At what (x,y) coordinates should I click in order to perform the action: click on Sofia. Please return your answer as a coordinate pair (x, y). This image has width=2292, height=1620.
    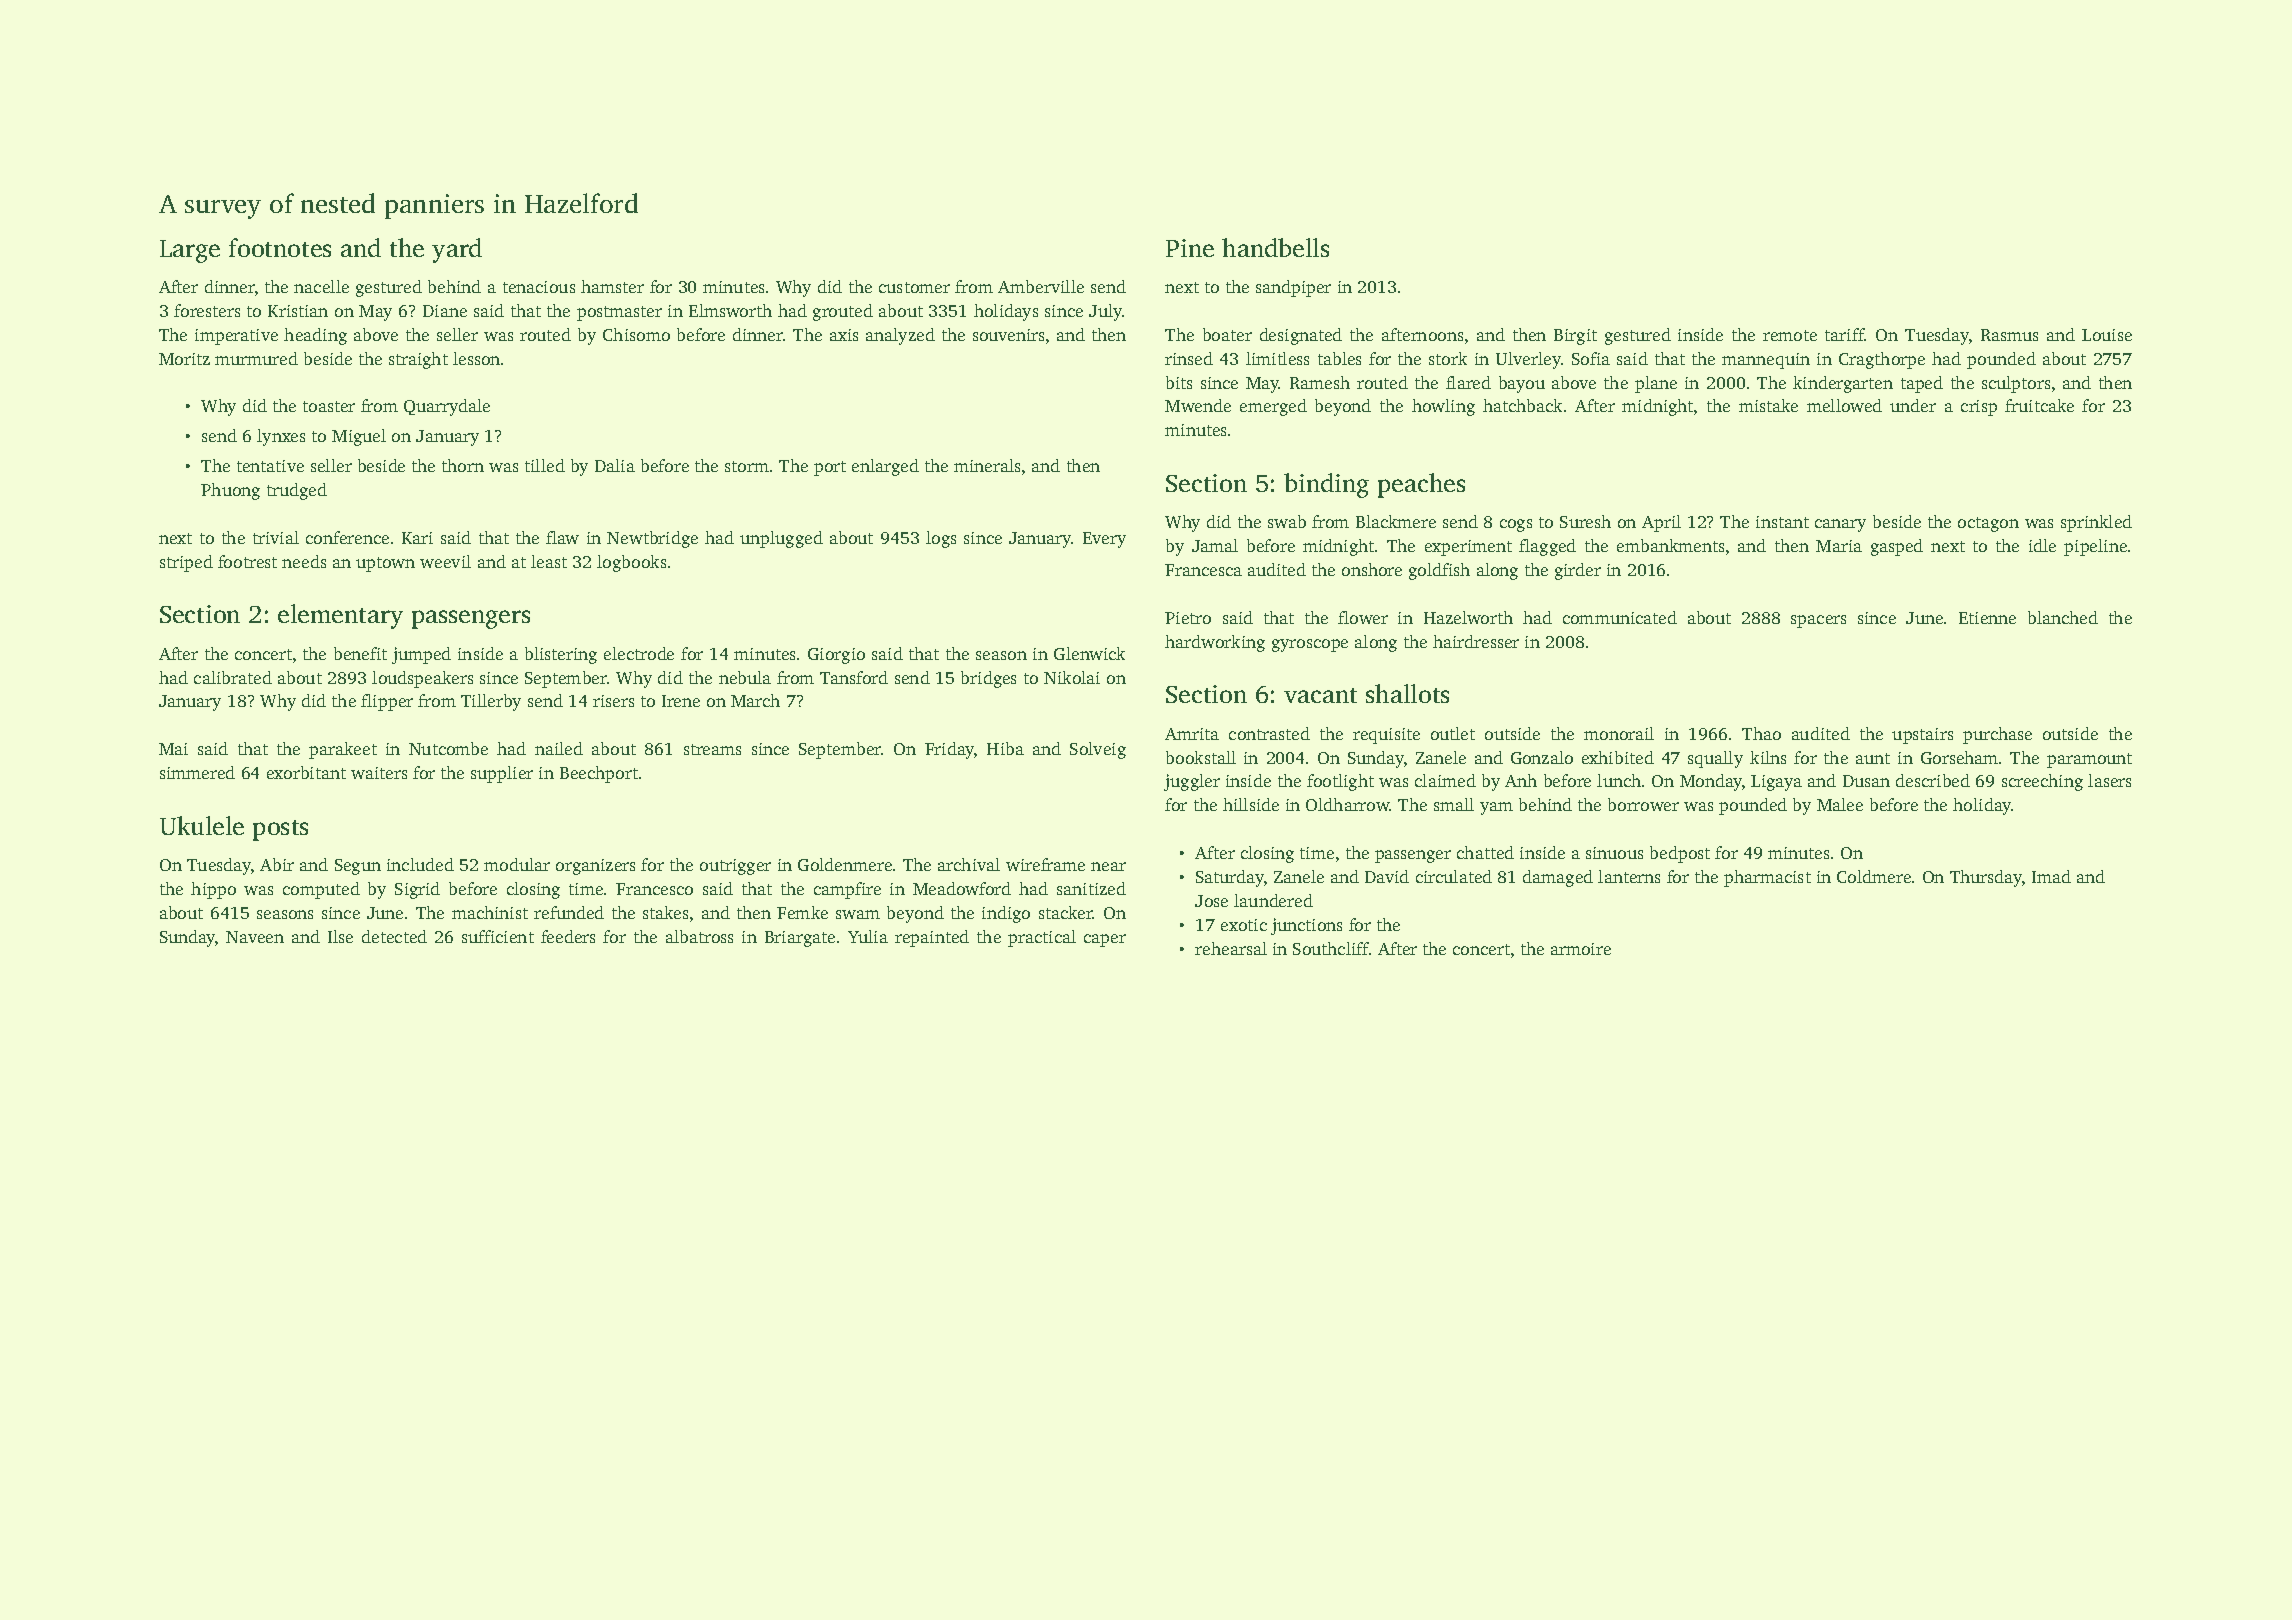
    Looking at the image, I should click on (1591, 358).
